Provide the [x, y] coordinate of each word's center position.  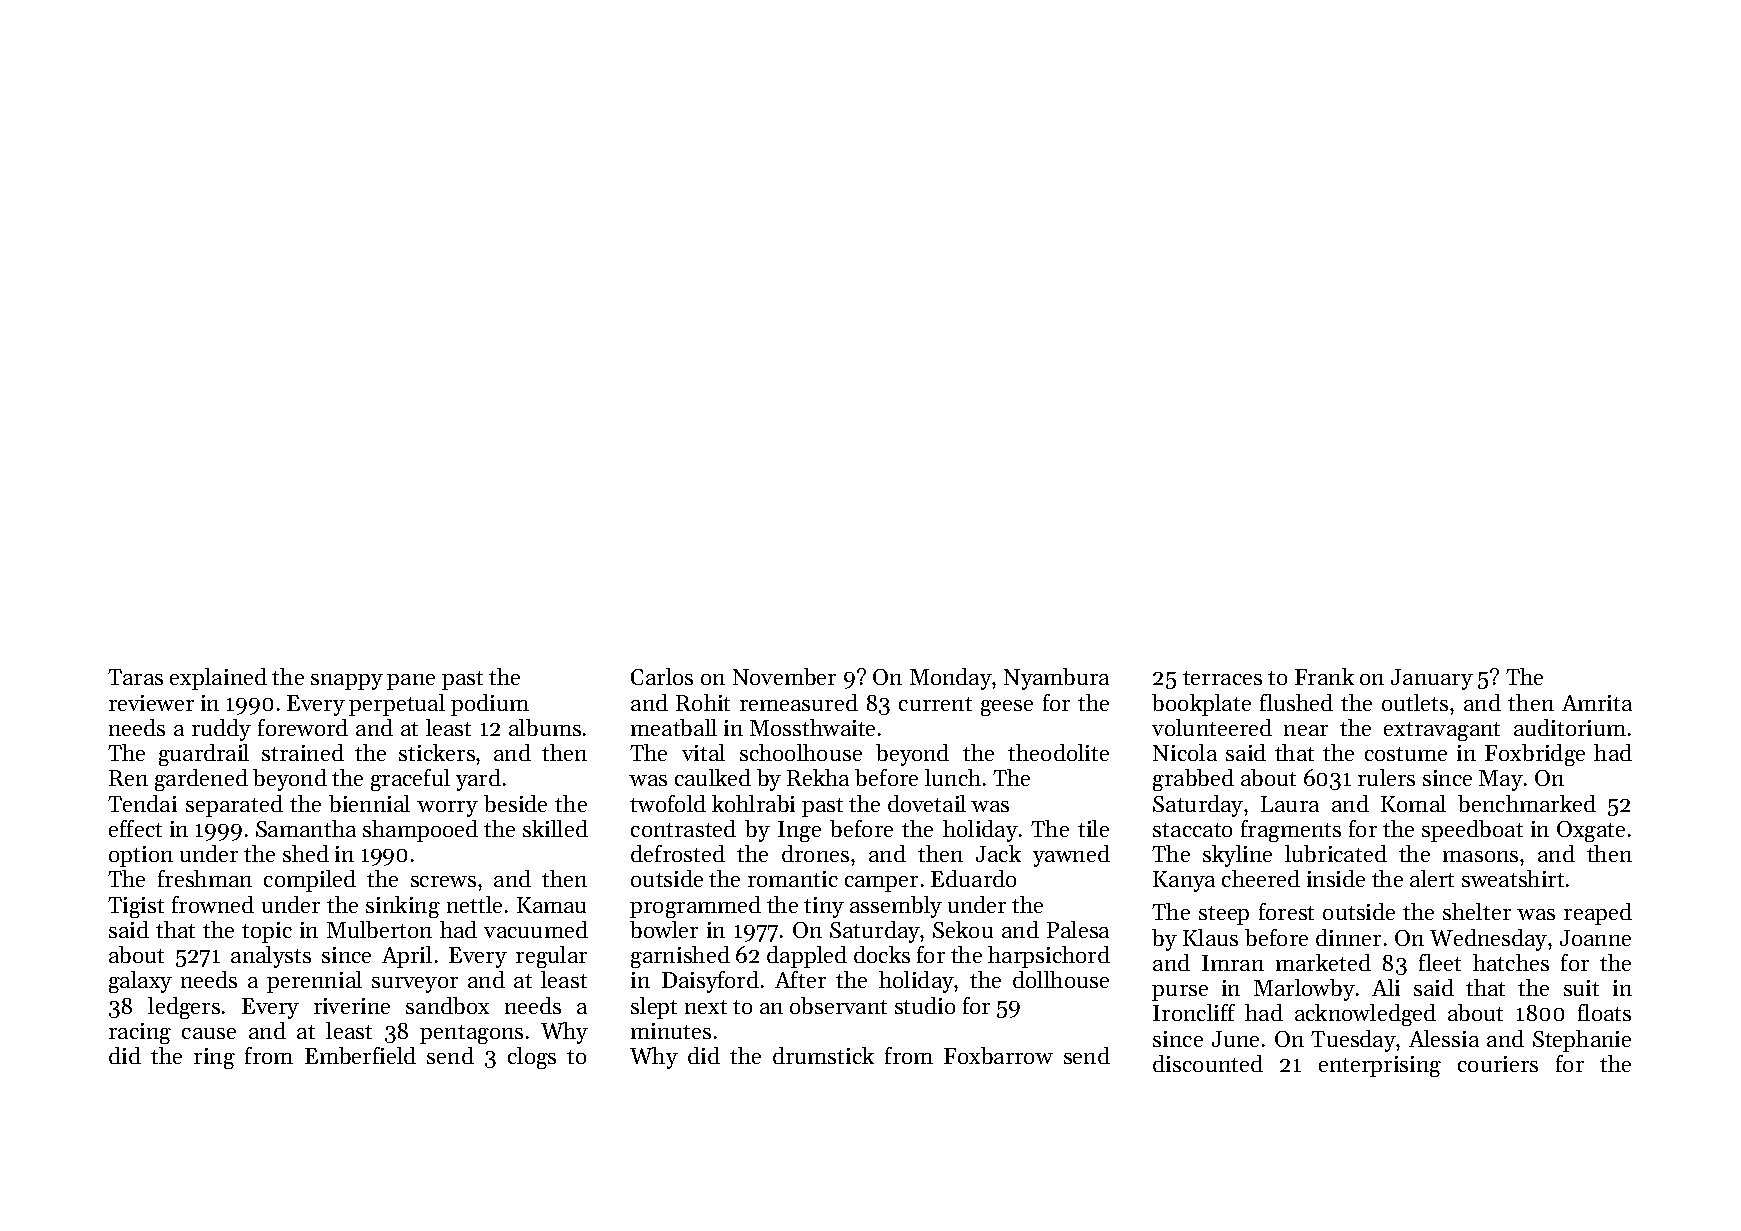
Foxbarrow [998, 1055]
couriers [1498, 1064]
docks [882, 954]
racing [140, 1033]
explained [218, 679]
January [1432, 679]
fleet [1440, 962]
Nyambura [1056, 679]
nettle [474, 904]
